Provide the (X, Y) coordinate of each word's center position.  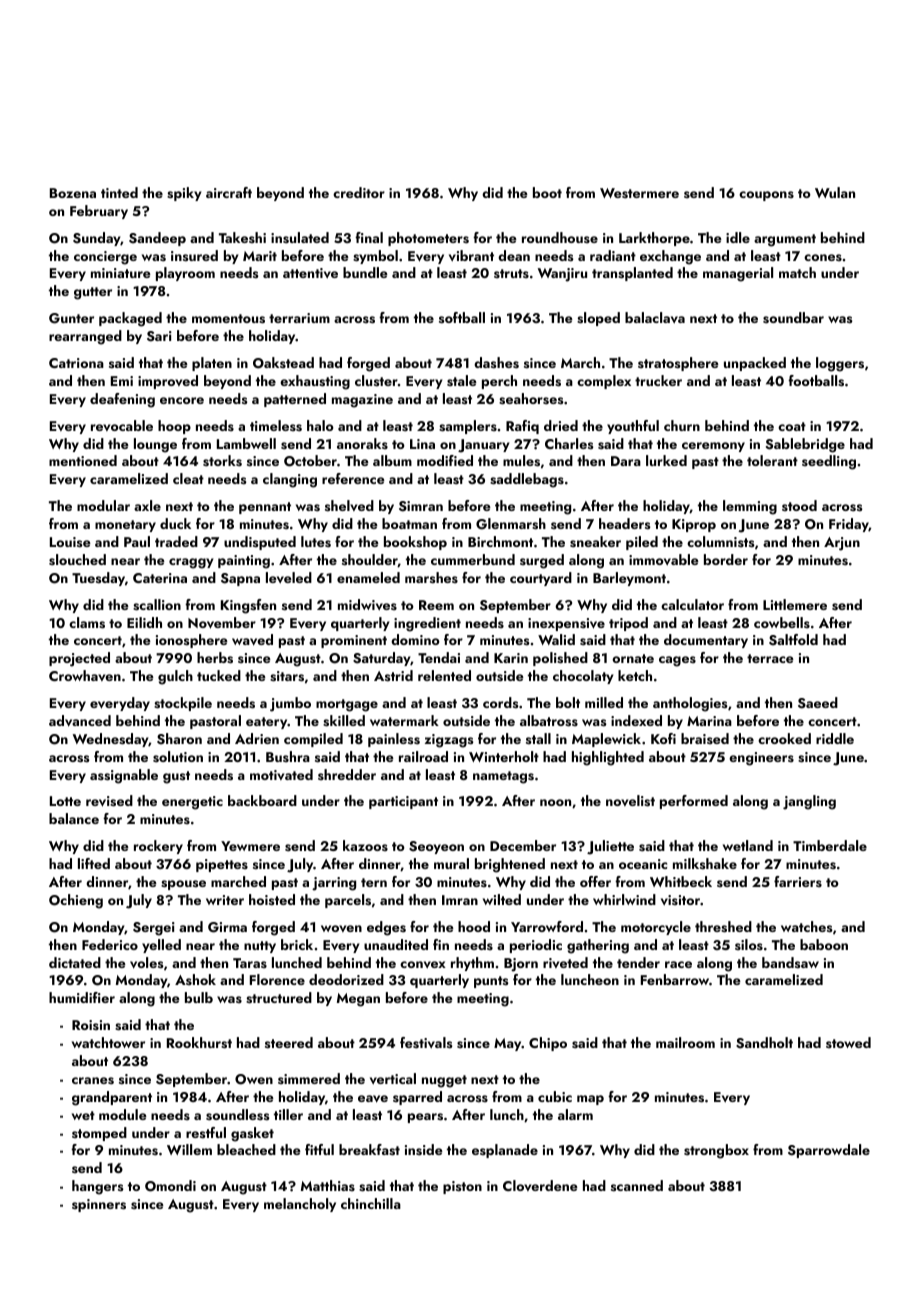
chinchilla (371, 1203)
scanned (637, 1185)
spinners (99, 1205)
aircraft (229, 192)
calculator (692, 604)
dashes (496, 363)
